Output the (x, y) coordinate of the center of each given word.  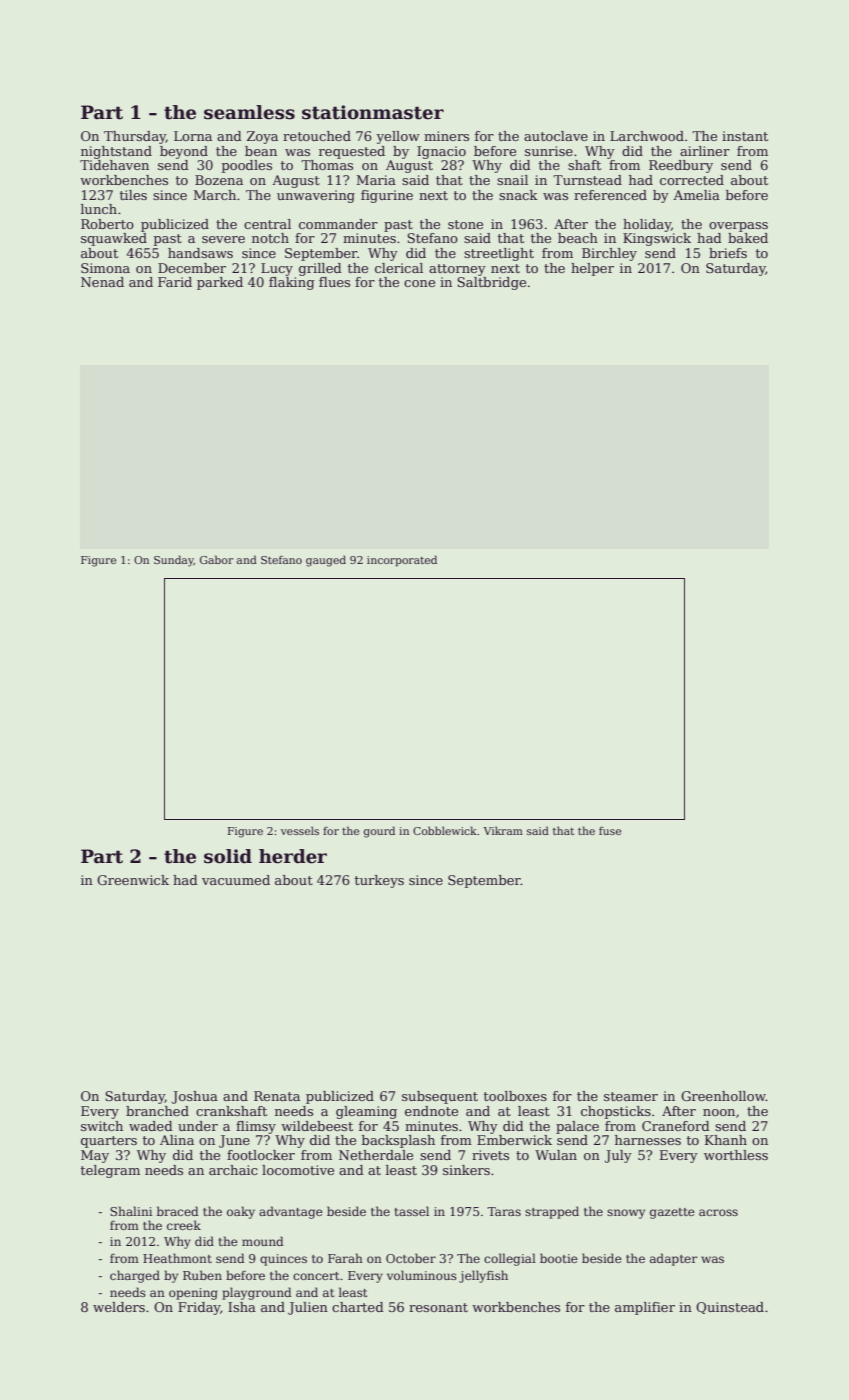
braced (178, 1211)
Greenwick (133, 880)
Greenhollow (723, 1096)
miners (446, 136)
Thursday (135, 137)
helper (592, 269)
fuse (610, 831)
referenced (610, 195)
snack (518, 195)
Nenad (102, 282)
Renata (277, 1096)
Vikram (503, 830)
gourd (379, 832)
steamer (631, 1096)
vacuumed (236, 880)
